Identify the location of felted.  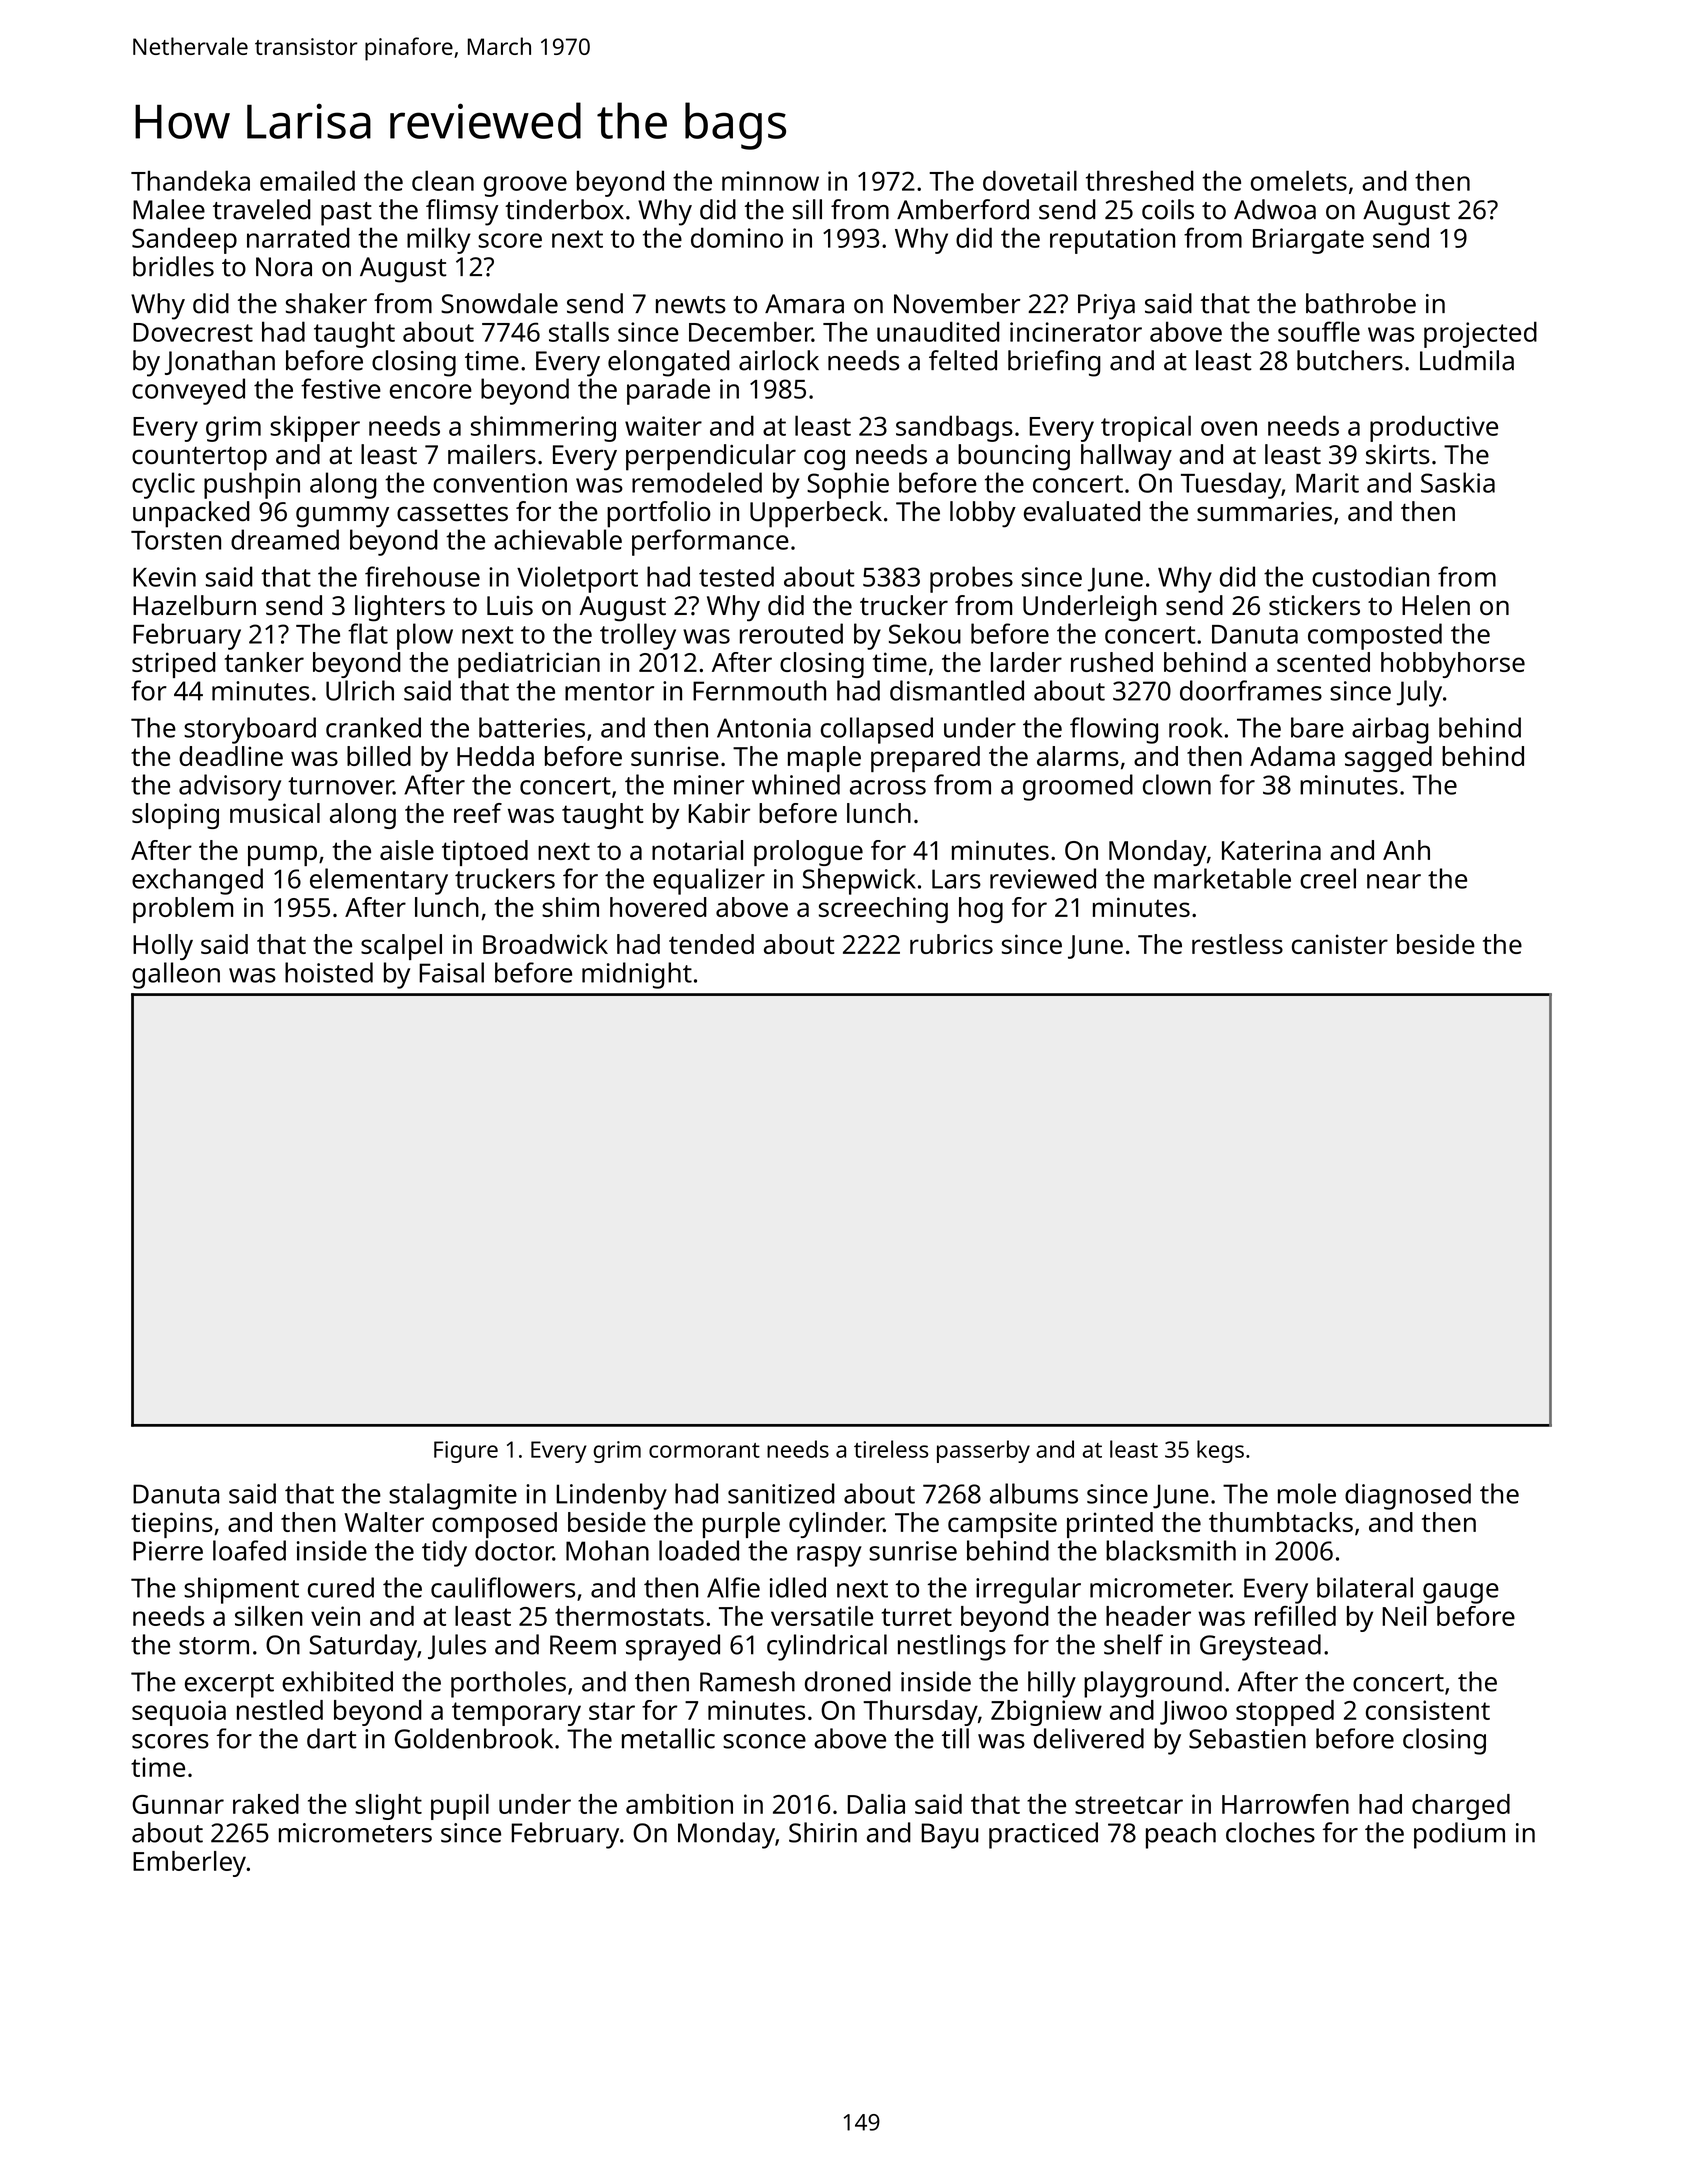
(963, 360).
